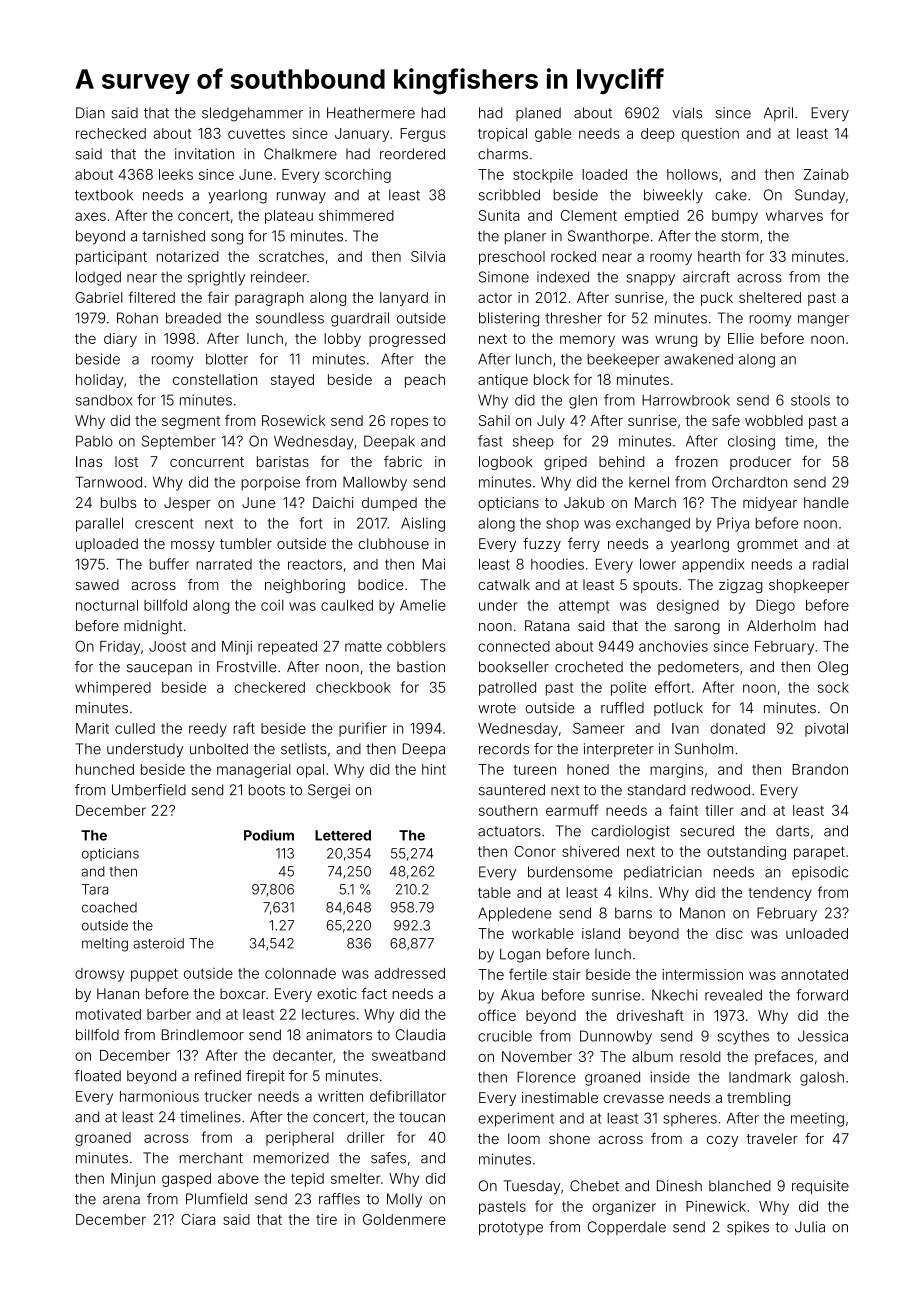 The image size is (924, 1308). I want to click on peach, so click(425, 381).
